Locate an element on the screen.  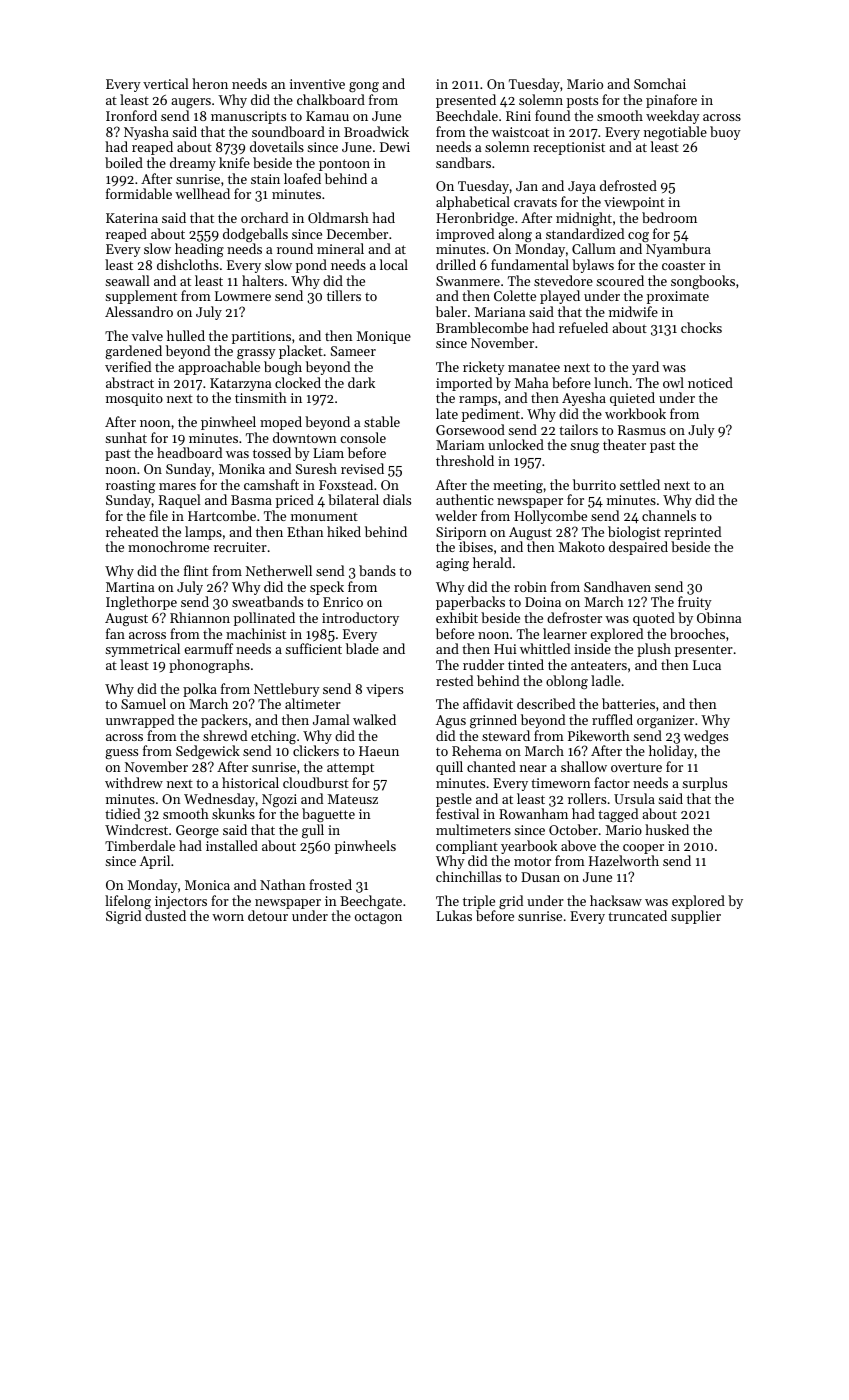
skunks is located at coordinates (233, 813).
